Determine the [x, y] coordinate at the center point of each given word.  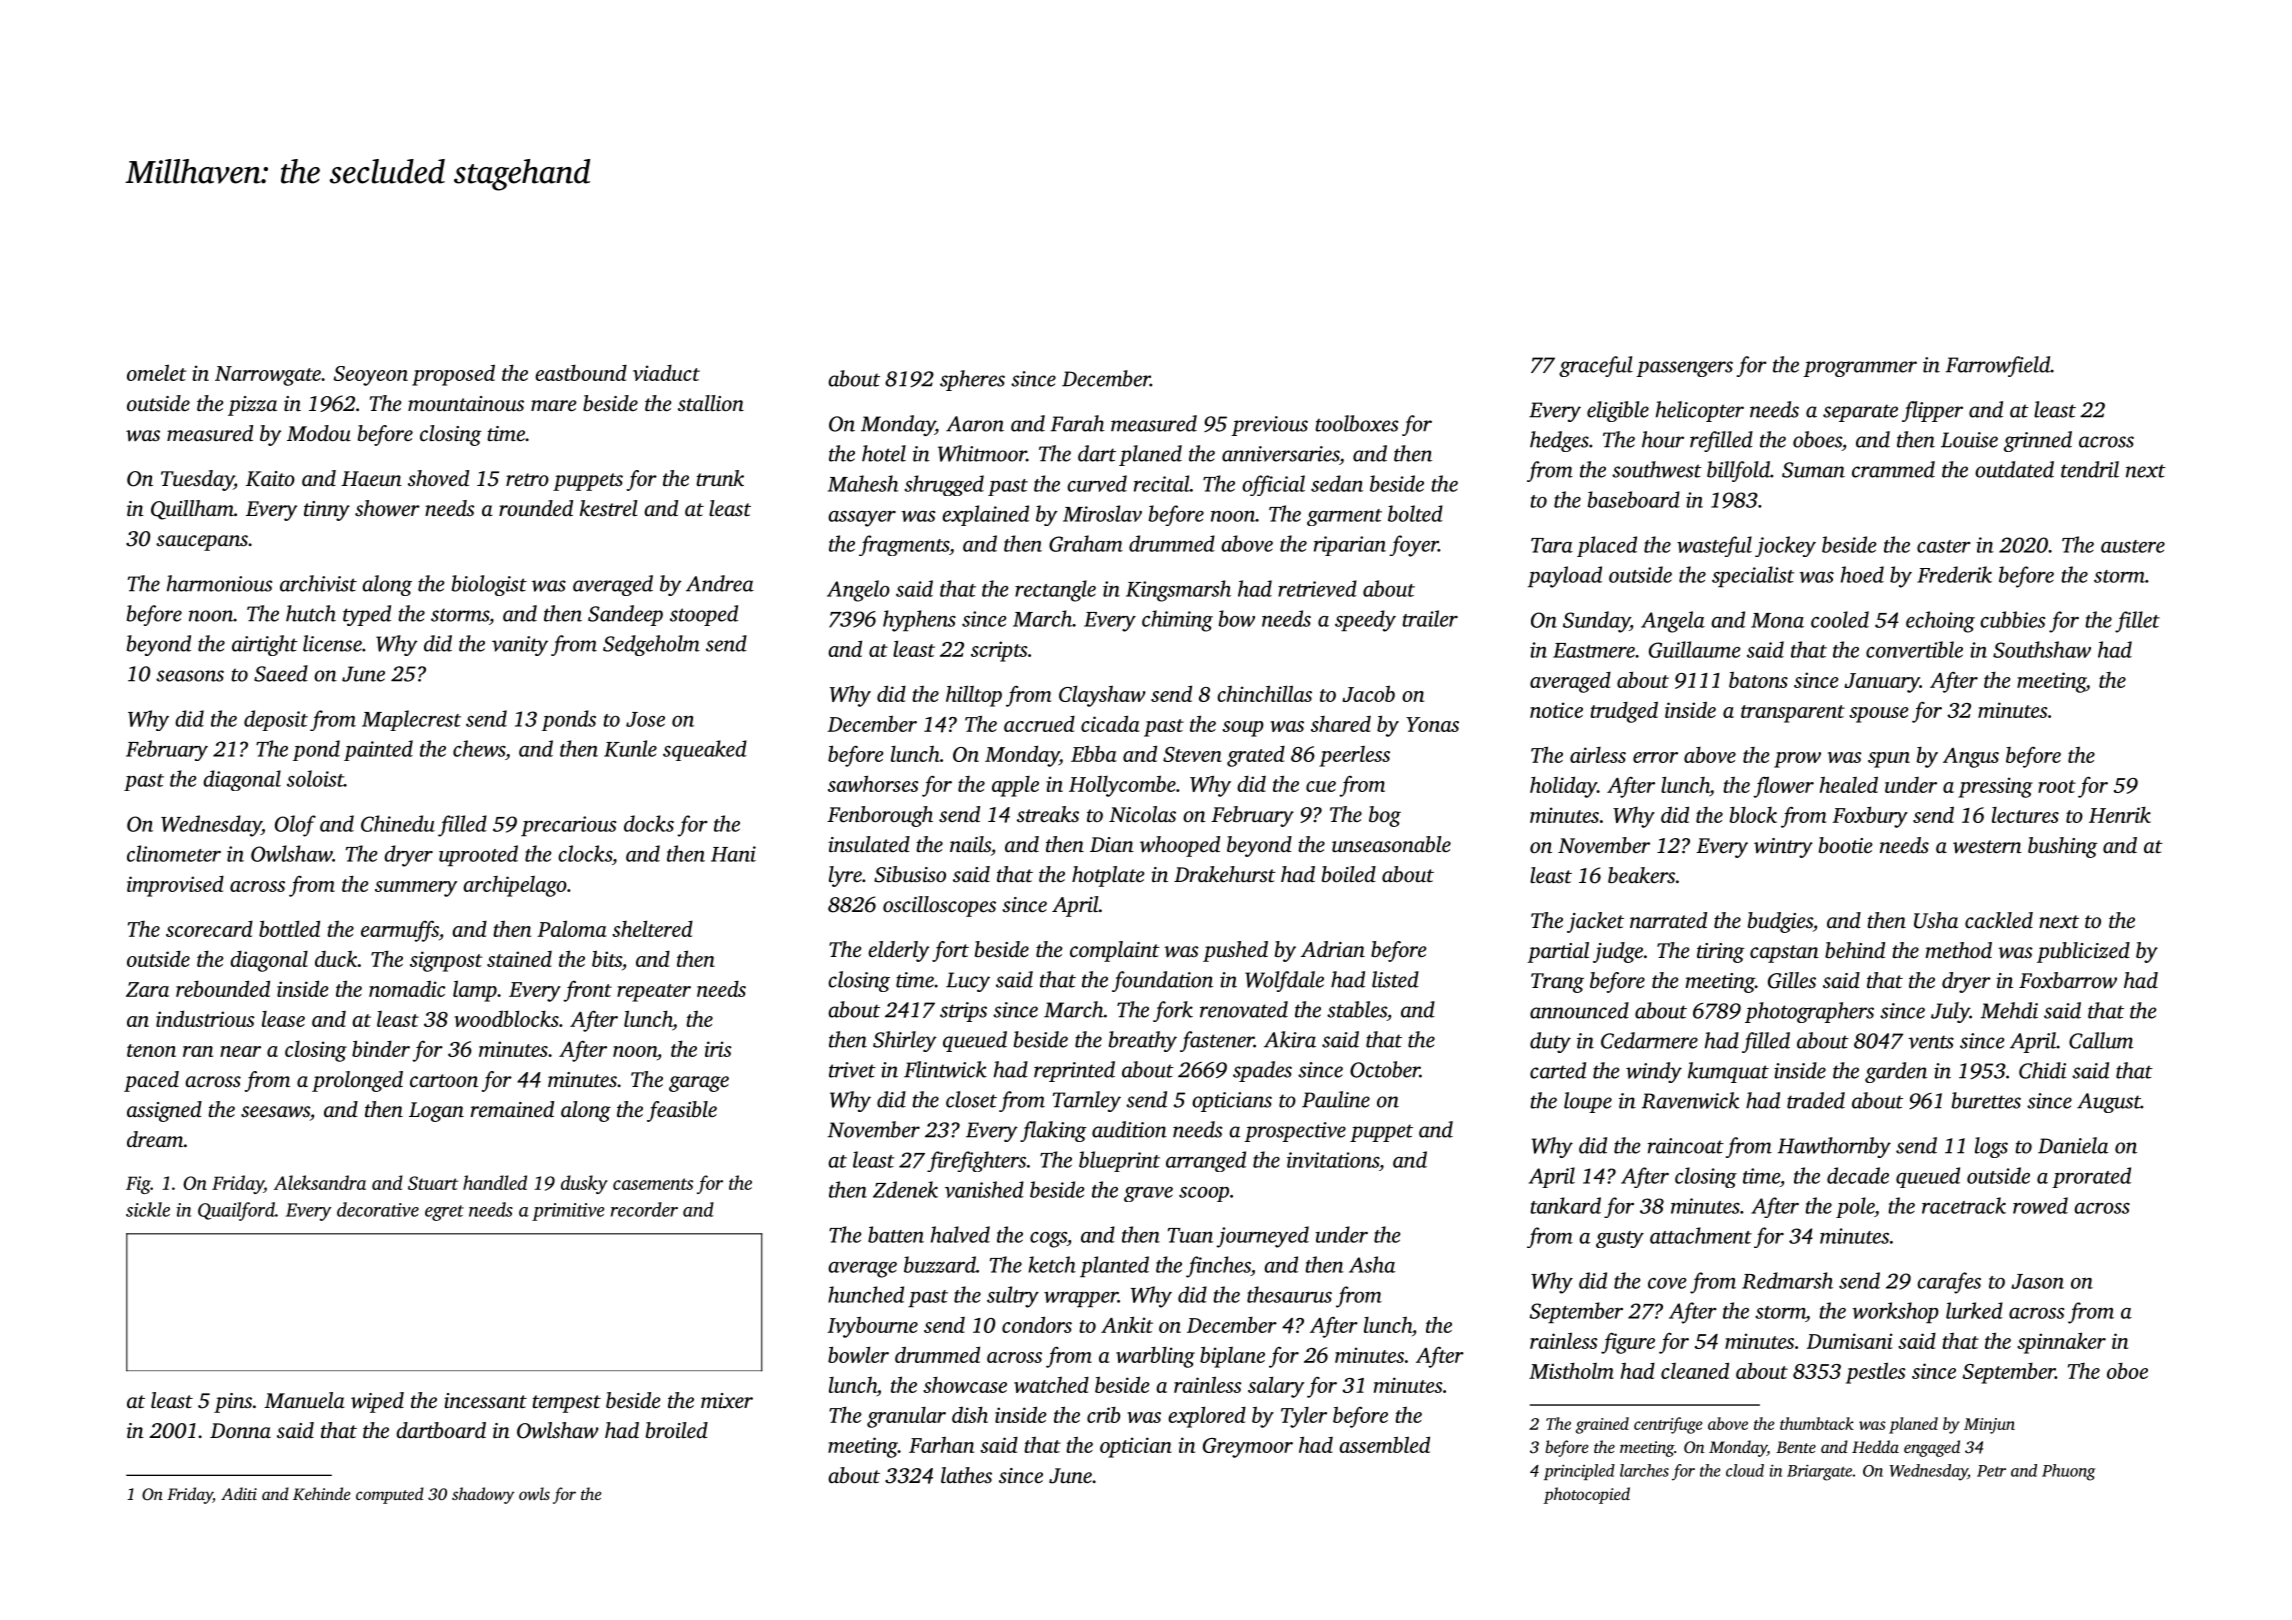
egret [444, 1213]
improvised [175, 886]
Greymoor [1248, 1448]
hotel [884, 453]
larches [1644, 1470]
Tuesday [197, 480]
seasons [190, 676]
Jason [2037, 1281]
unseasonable [1391, 844]
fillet [2137, 622]
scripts [999, 651]
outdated [2014, 469]
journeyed [1263, 1237]
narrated [1668, 920]
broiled [677, 1430]
